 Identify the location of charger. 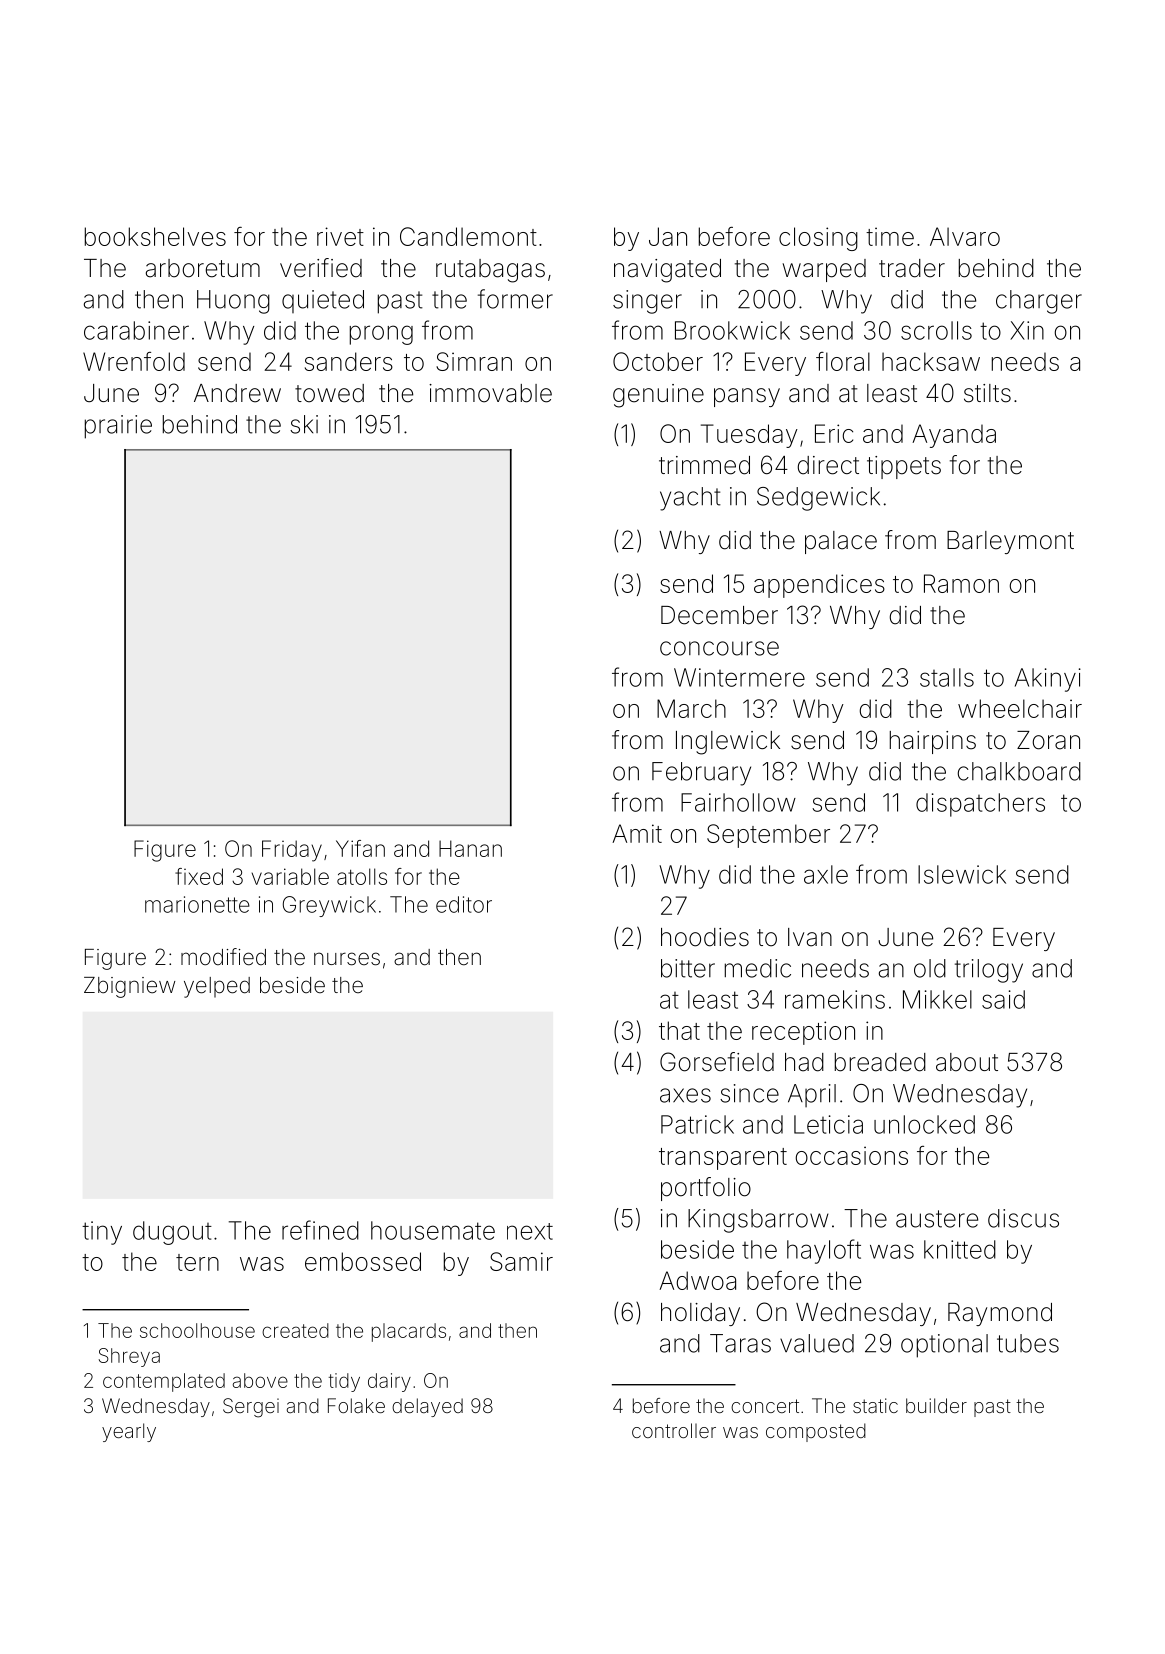
(1039, 302).
